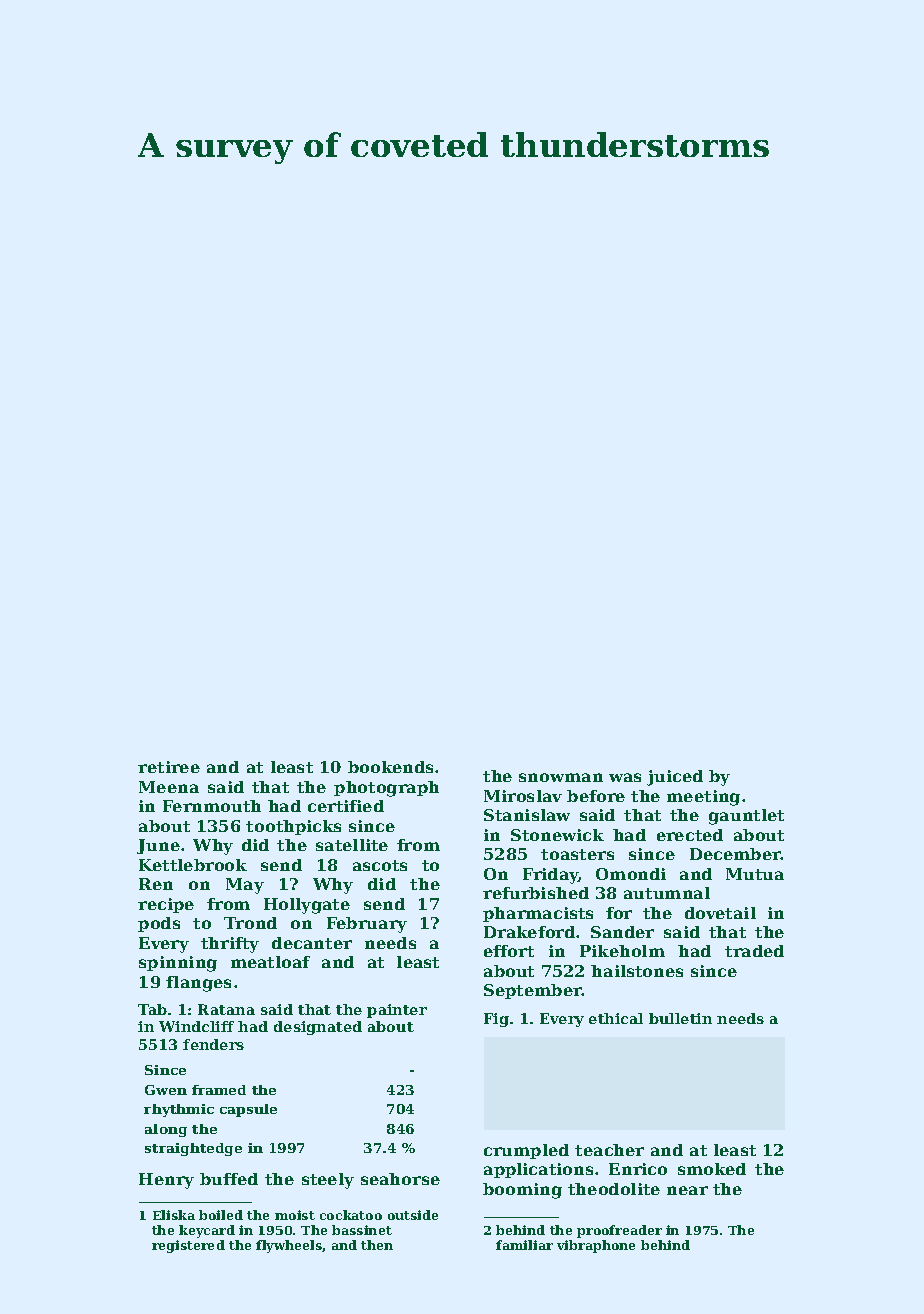 The image size is (924, 1314). I want to click on effort, so click(509, 951).
